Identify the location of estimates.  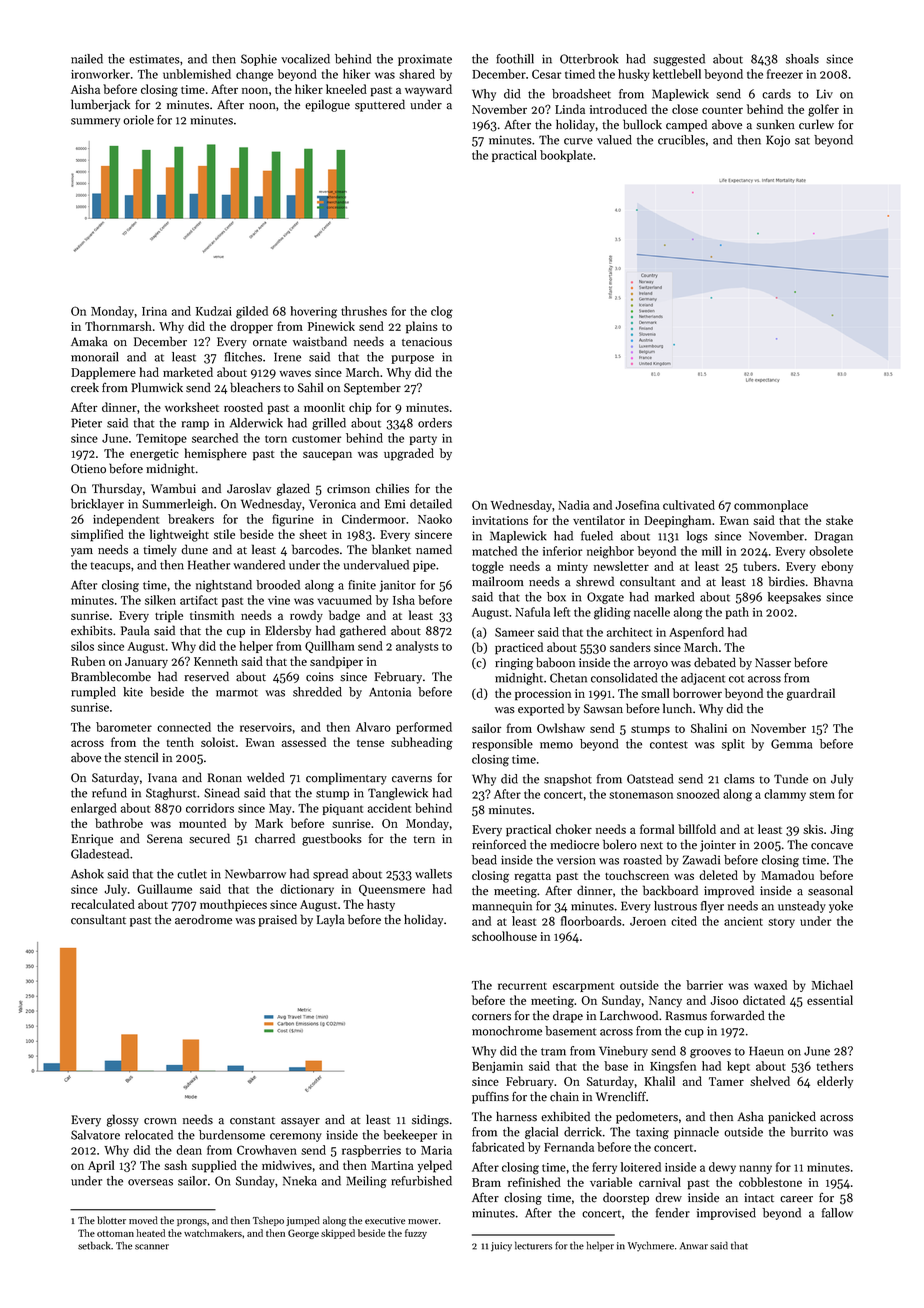
(154, 59).
